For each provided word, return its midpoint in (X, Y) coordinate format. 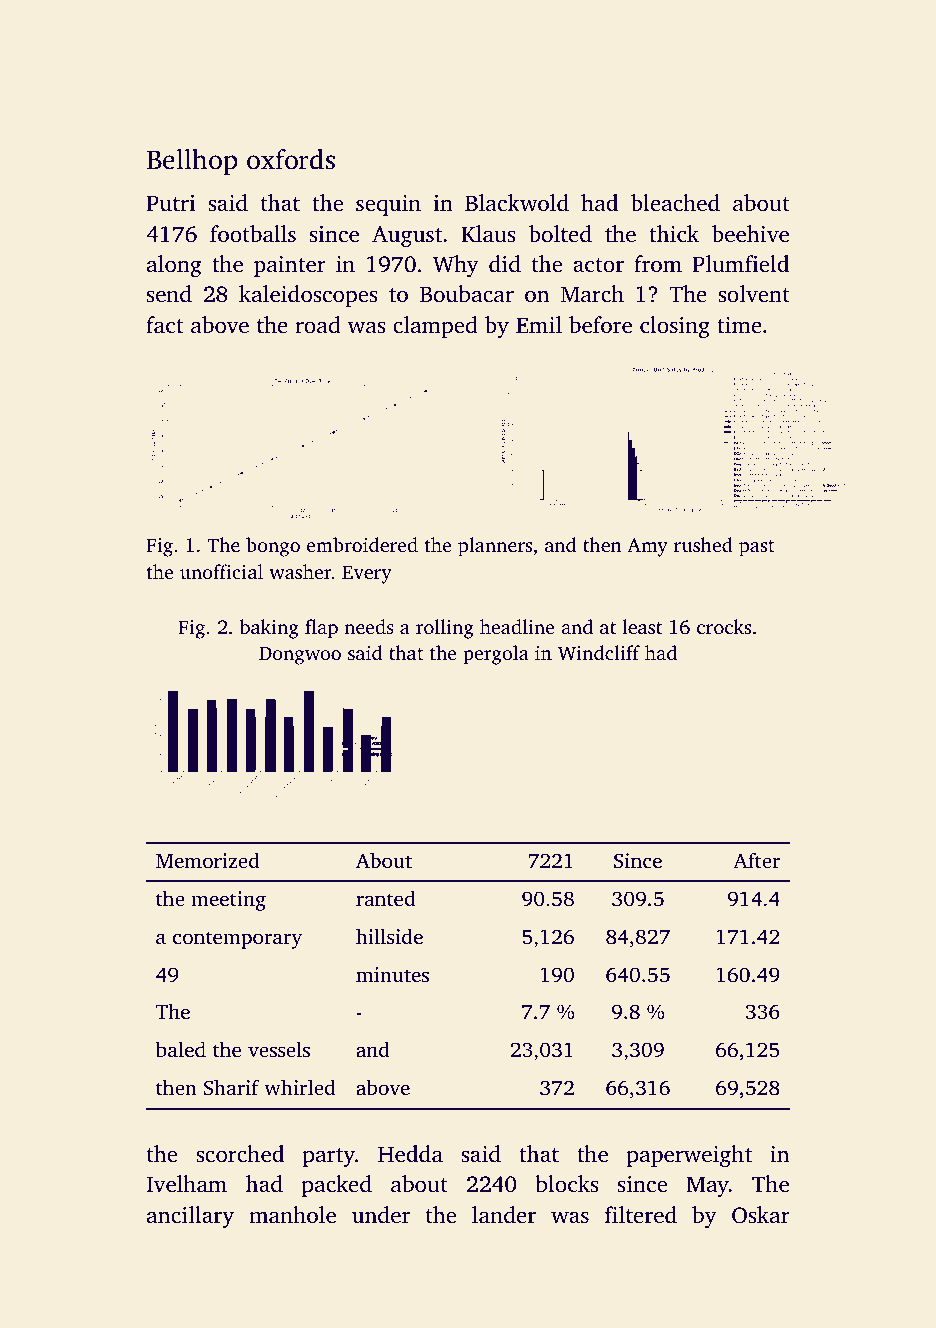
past (757, 548)
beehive (750, 234)
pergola (496, 655)
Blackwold (517, 203)
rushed (703, 544)
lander (504, 1215)
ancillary (190, 1217)
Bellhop (192, 162)
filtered (641, 1215)
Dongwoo (300, 655)
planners (495, 547)
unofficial (221, 571)
